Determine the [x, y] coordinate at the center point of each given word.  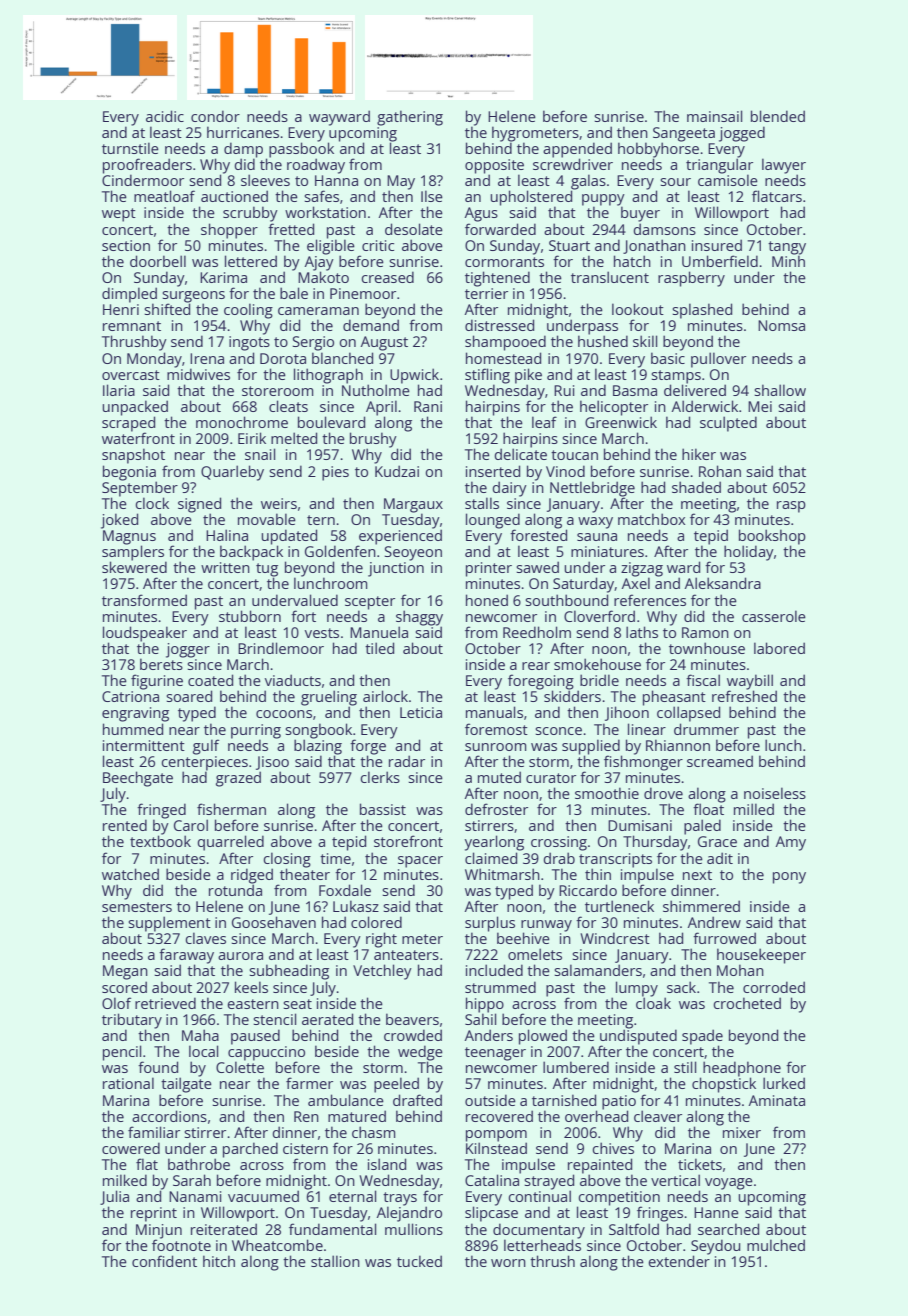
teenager [495, 1054]
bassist [383, 809]
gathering [410, 118]
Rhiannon [678, 745]
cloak [653, 1003]
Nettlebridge [592, 489]
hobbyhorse [658, 150]
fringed [161, 811]
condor [215, 116]
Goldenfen [340, 551]
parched [250, 1150]
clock [152, 503]
